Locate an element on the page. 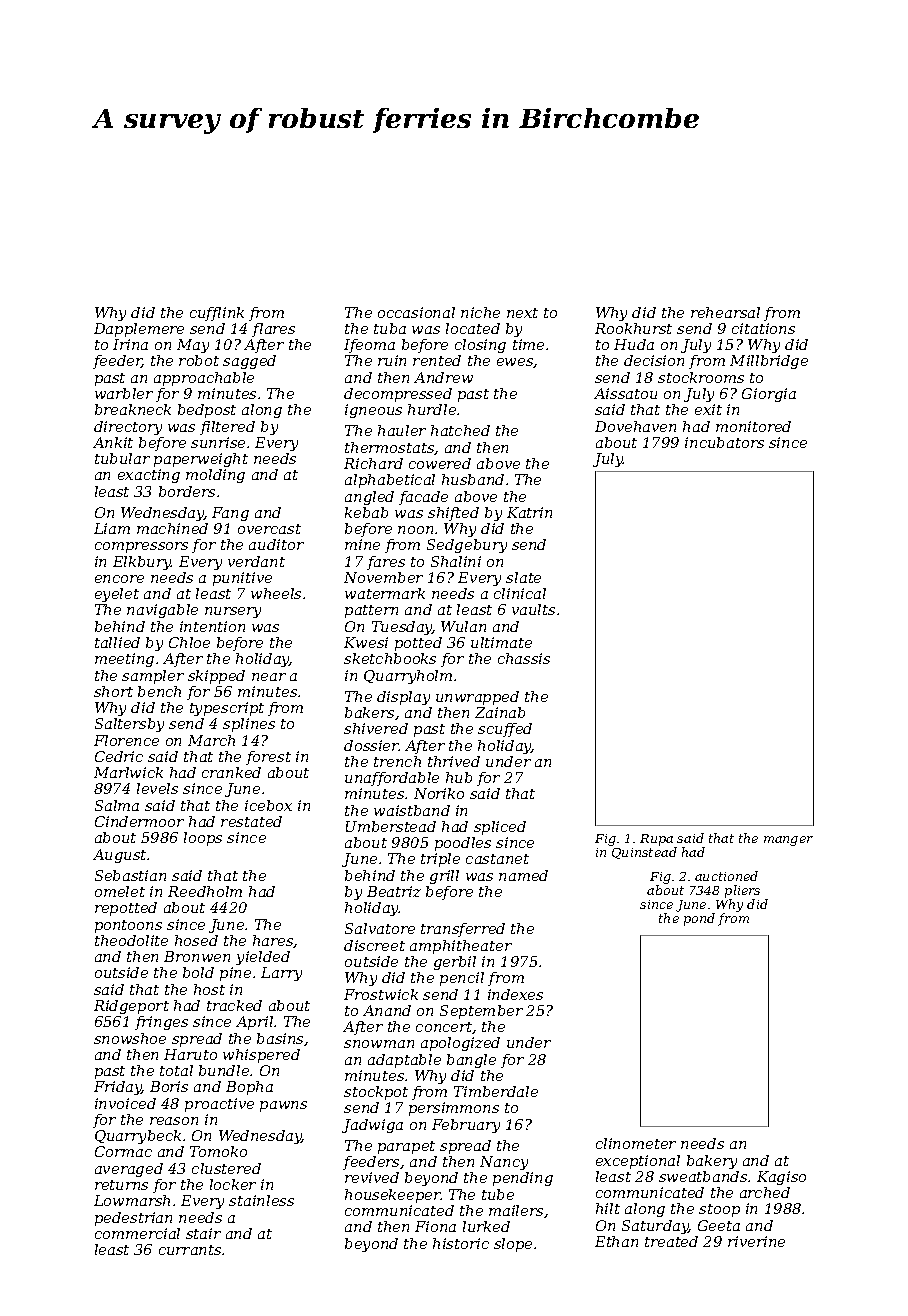  riverine is located at coordinates (756, 1241).
